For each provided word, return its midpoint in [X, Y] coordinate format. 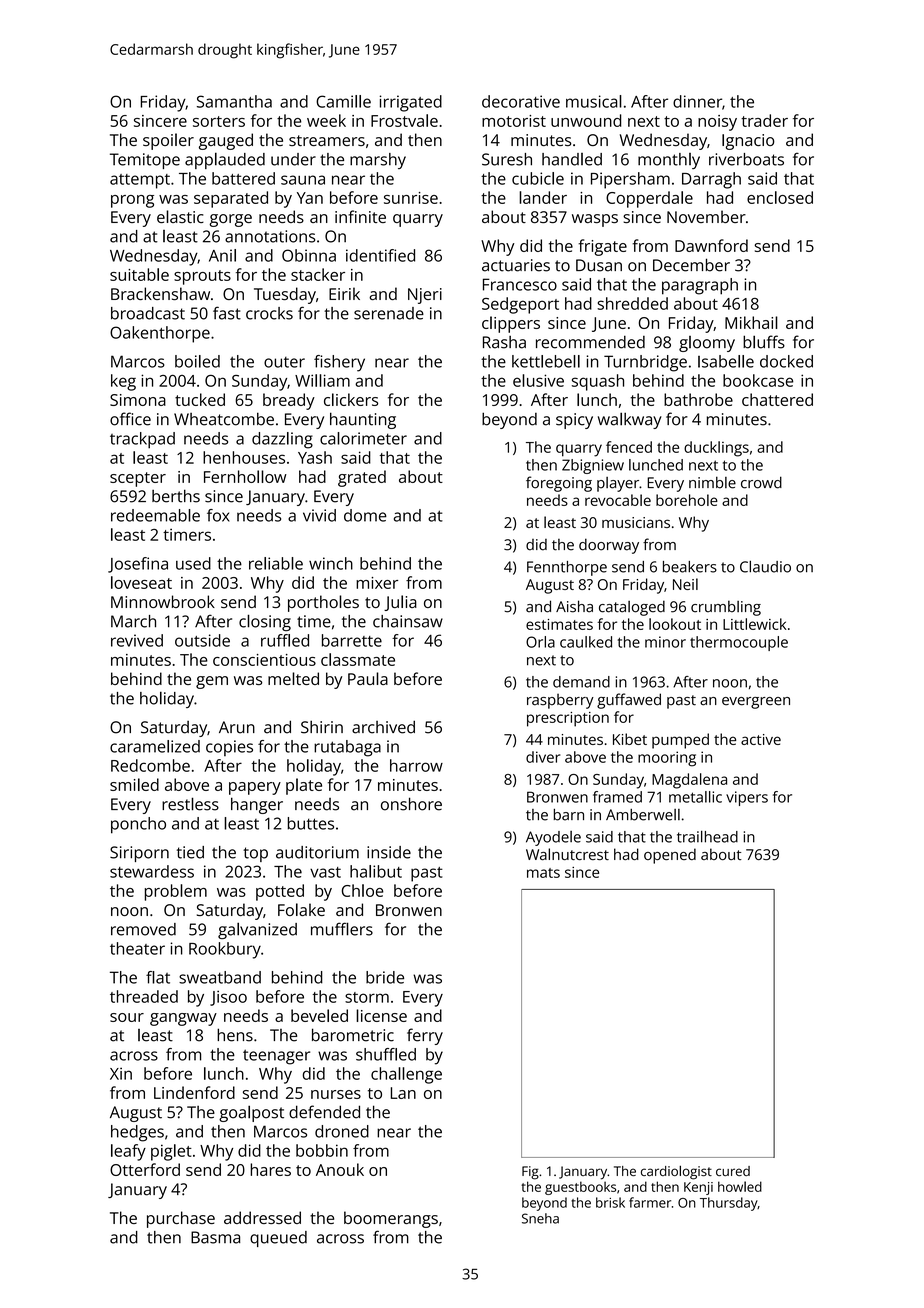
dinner [697, 101]
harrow [416, 765]
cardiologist [676, 1172]
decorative [521, 101]
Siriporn [139, 854]
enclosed [780, 197]
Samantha [234, 101]
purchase [181, 1219]
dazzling [282, 440]
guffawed [629, 701]
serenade [389, 313]
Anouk [340, 1169]
